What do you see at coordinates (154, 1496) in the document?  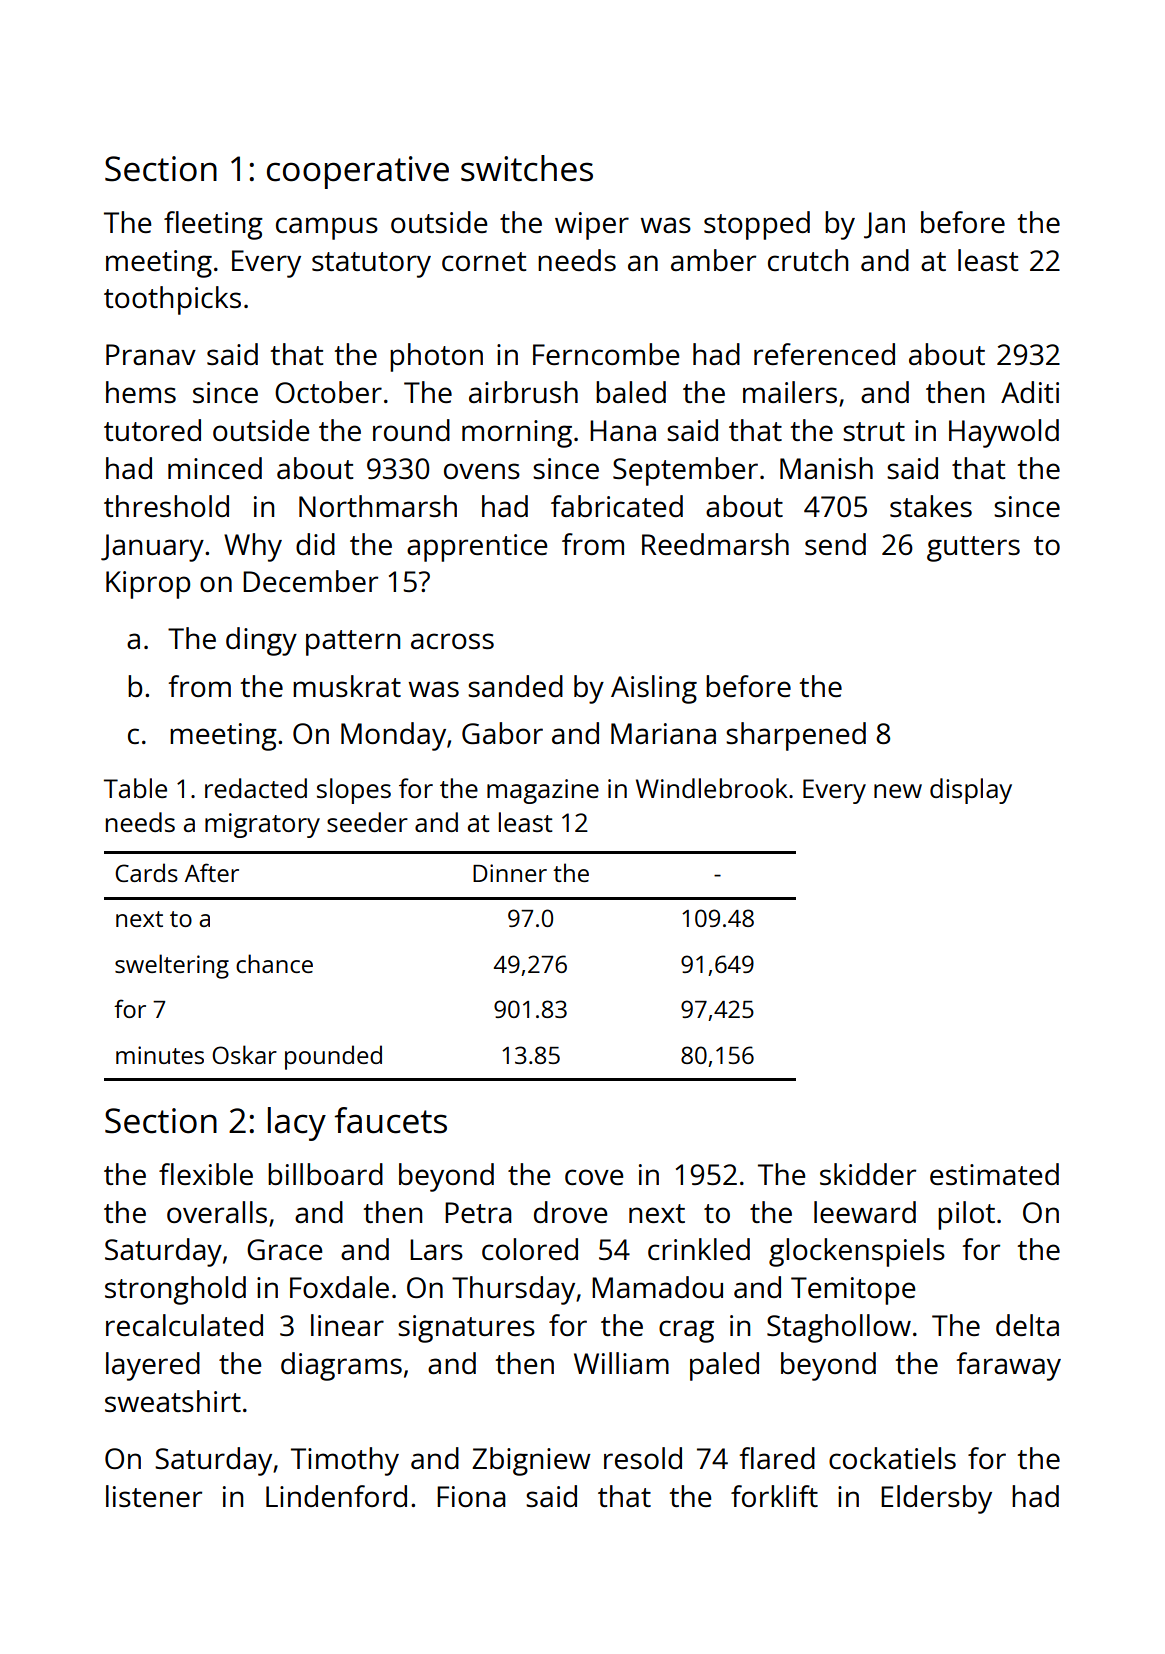 I see `listener` at bounding box center [154, 1496].
